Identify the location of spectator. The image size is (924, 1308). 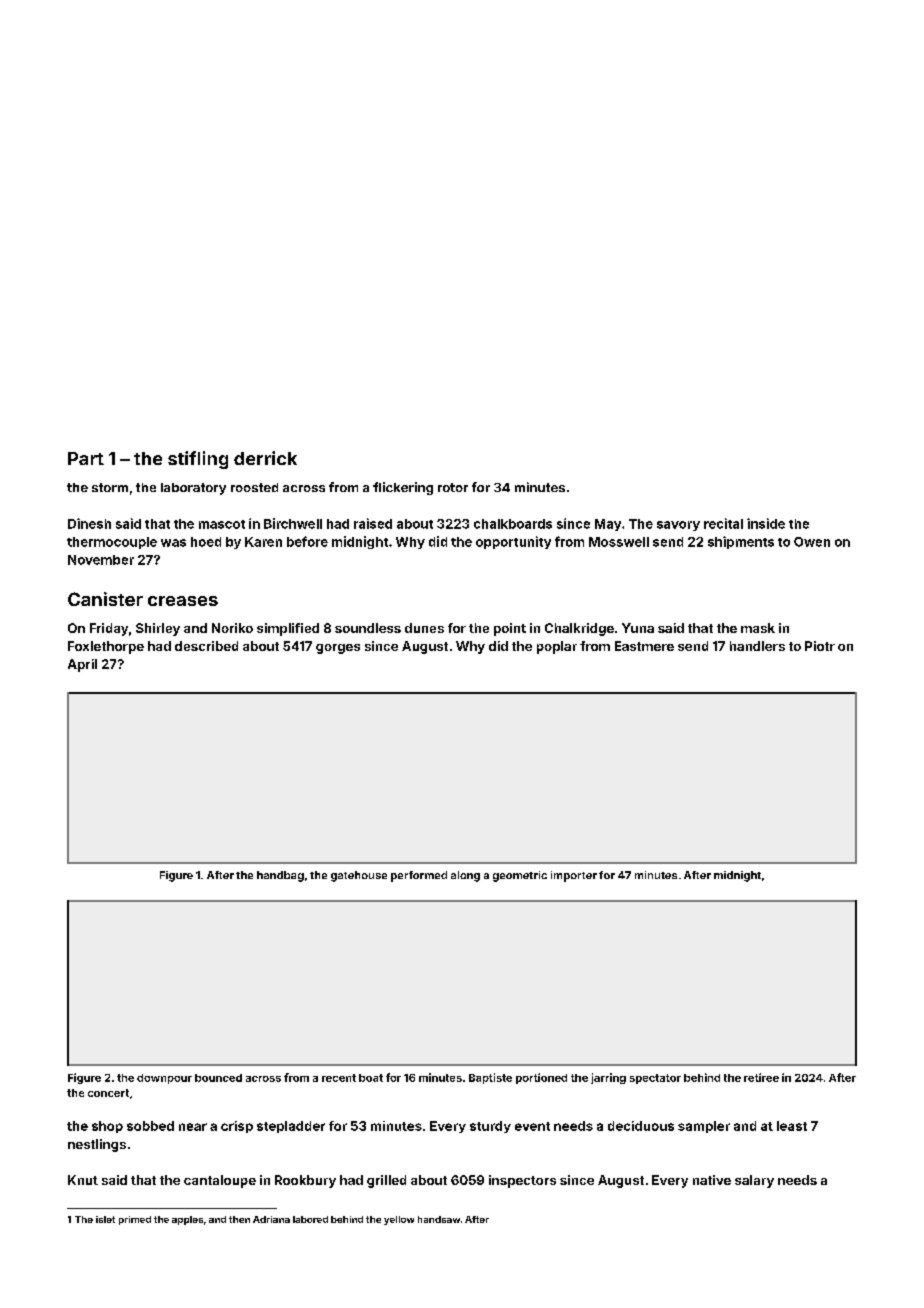
(655, 1079).
